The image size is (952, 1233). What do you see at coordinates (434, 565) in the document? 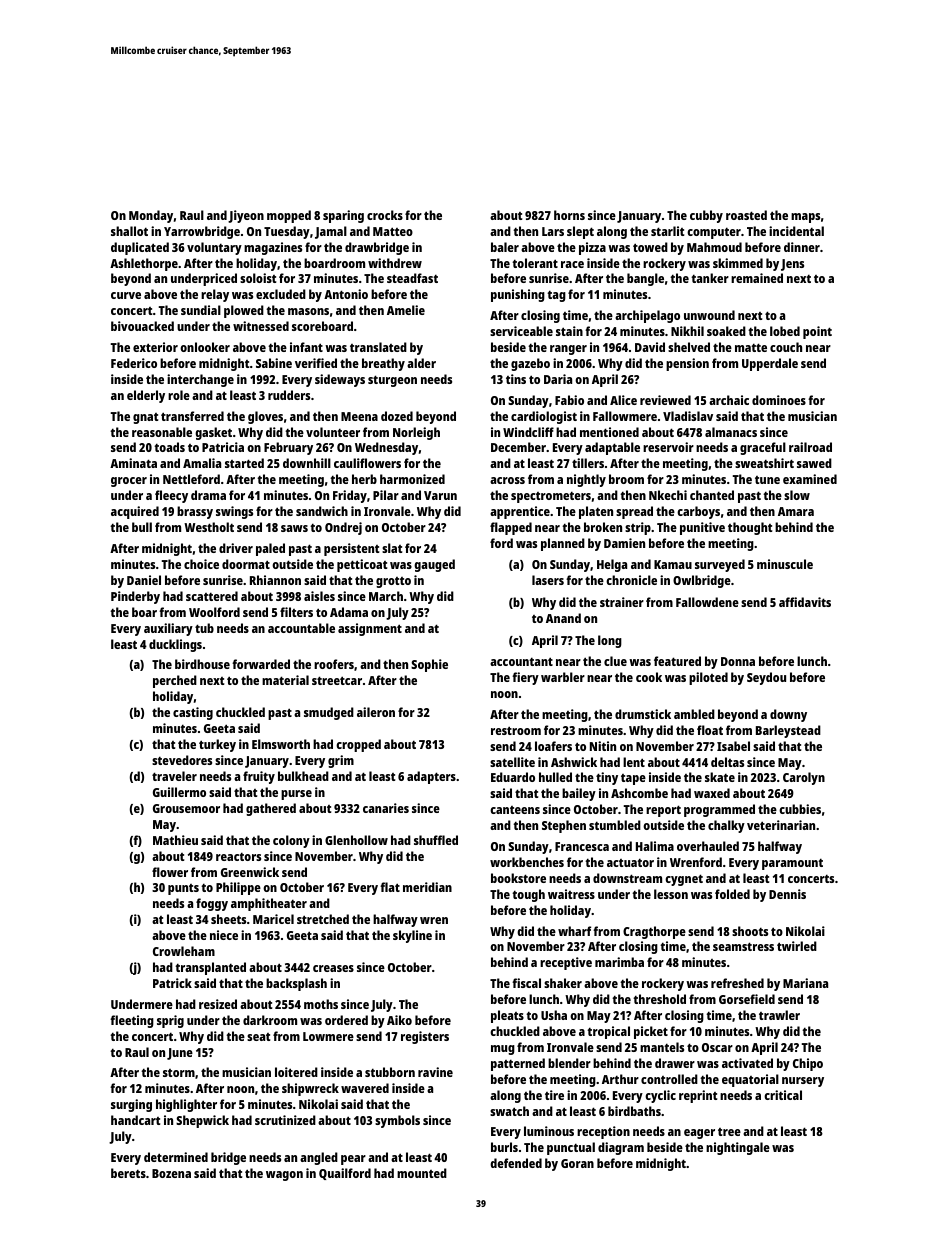
I see `gauged` at bounding box center [434, 565].
